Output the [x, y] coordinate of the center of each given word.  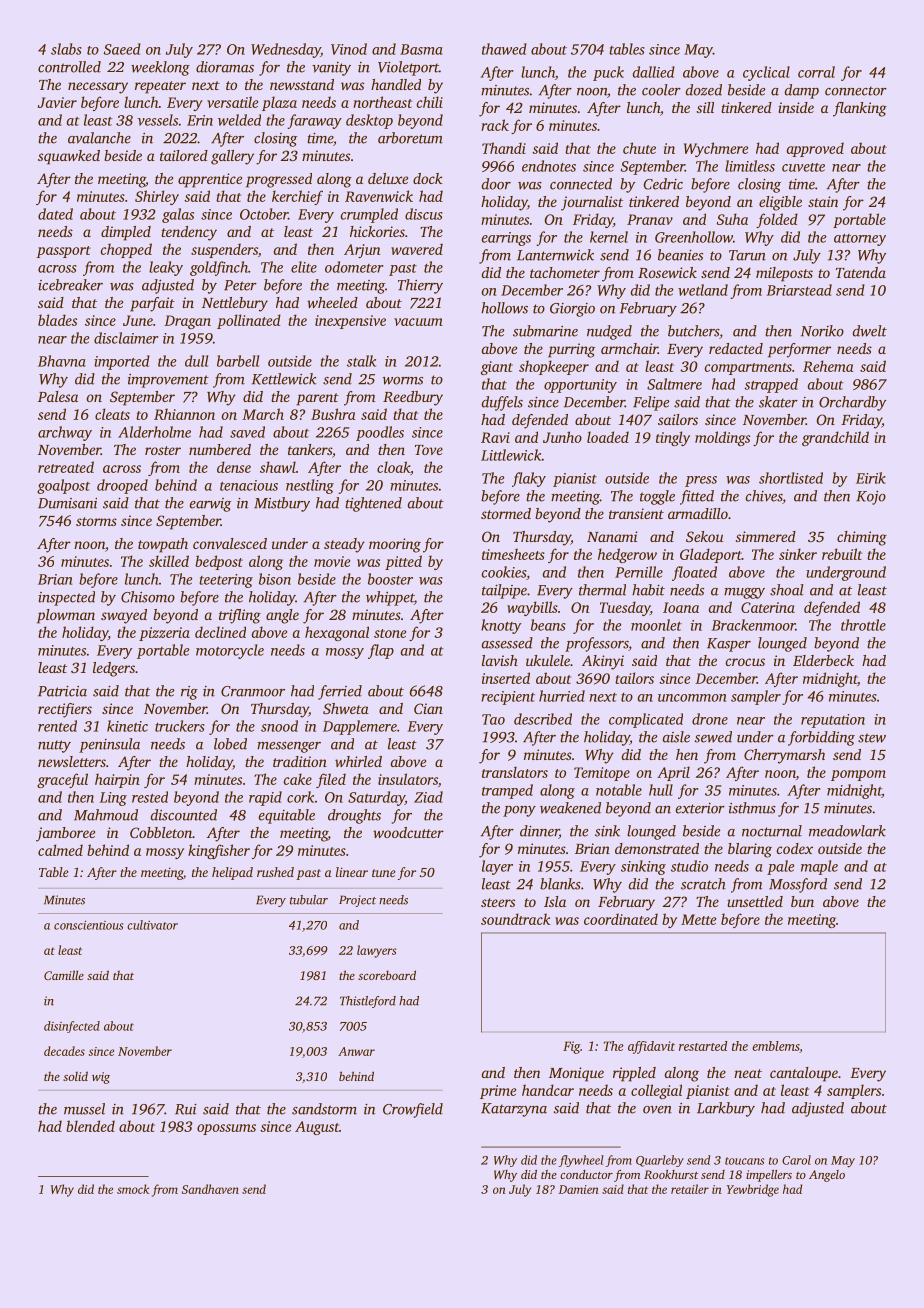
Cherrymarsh [784, 756]
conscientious [88, 925]
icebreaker [70, 285]
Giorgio [572, 310]
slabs [66, 49]
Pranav [650, 219]
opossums [226, 1129]
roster [163, 450]
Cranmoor [253, 691]
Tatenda [861, 272]
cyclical [766, 73]
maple [819, 867]
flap [381, 651]
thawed [504, 49]
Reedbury [413, 398]
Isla [555, 901]
